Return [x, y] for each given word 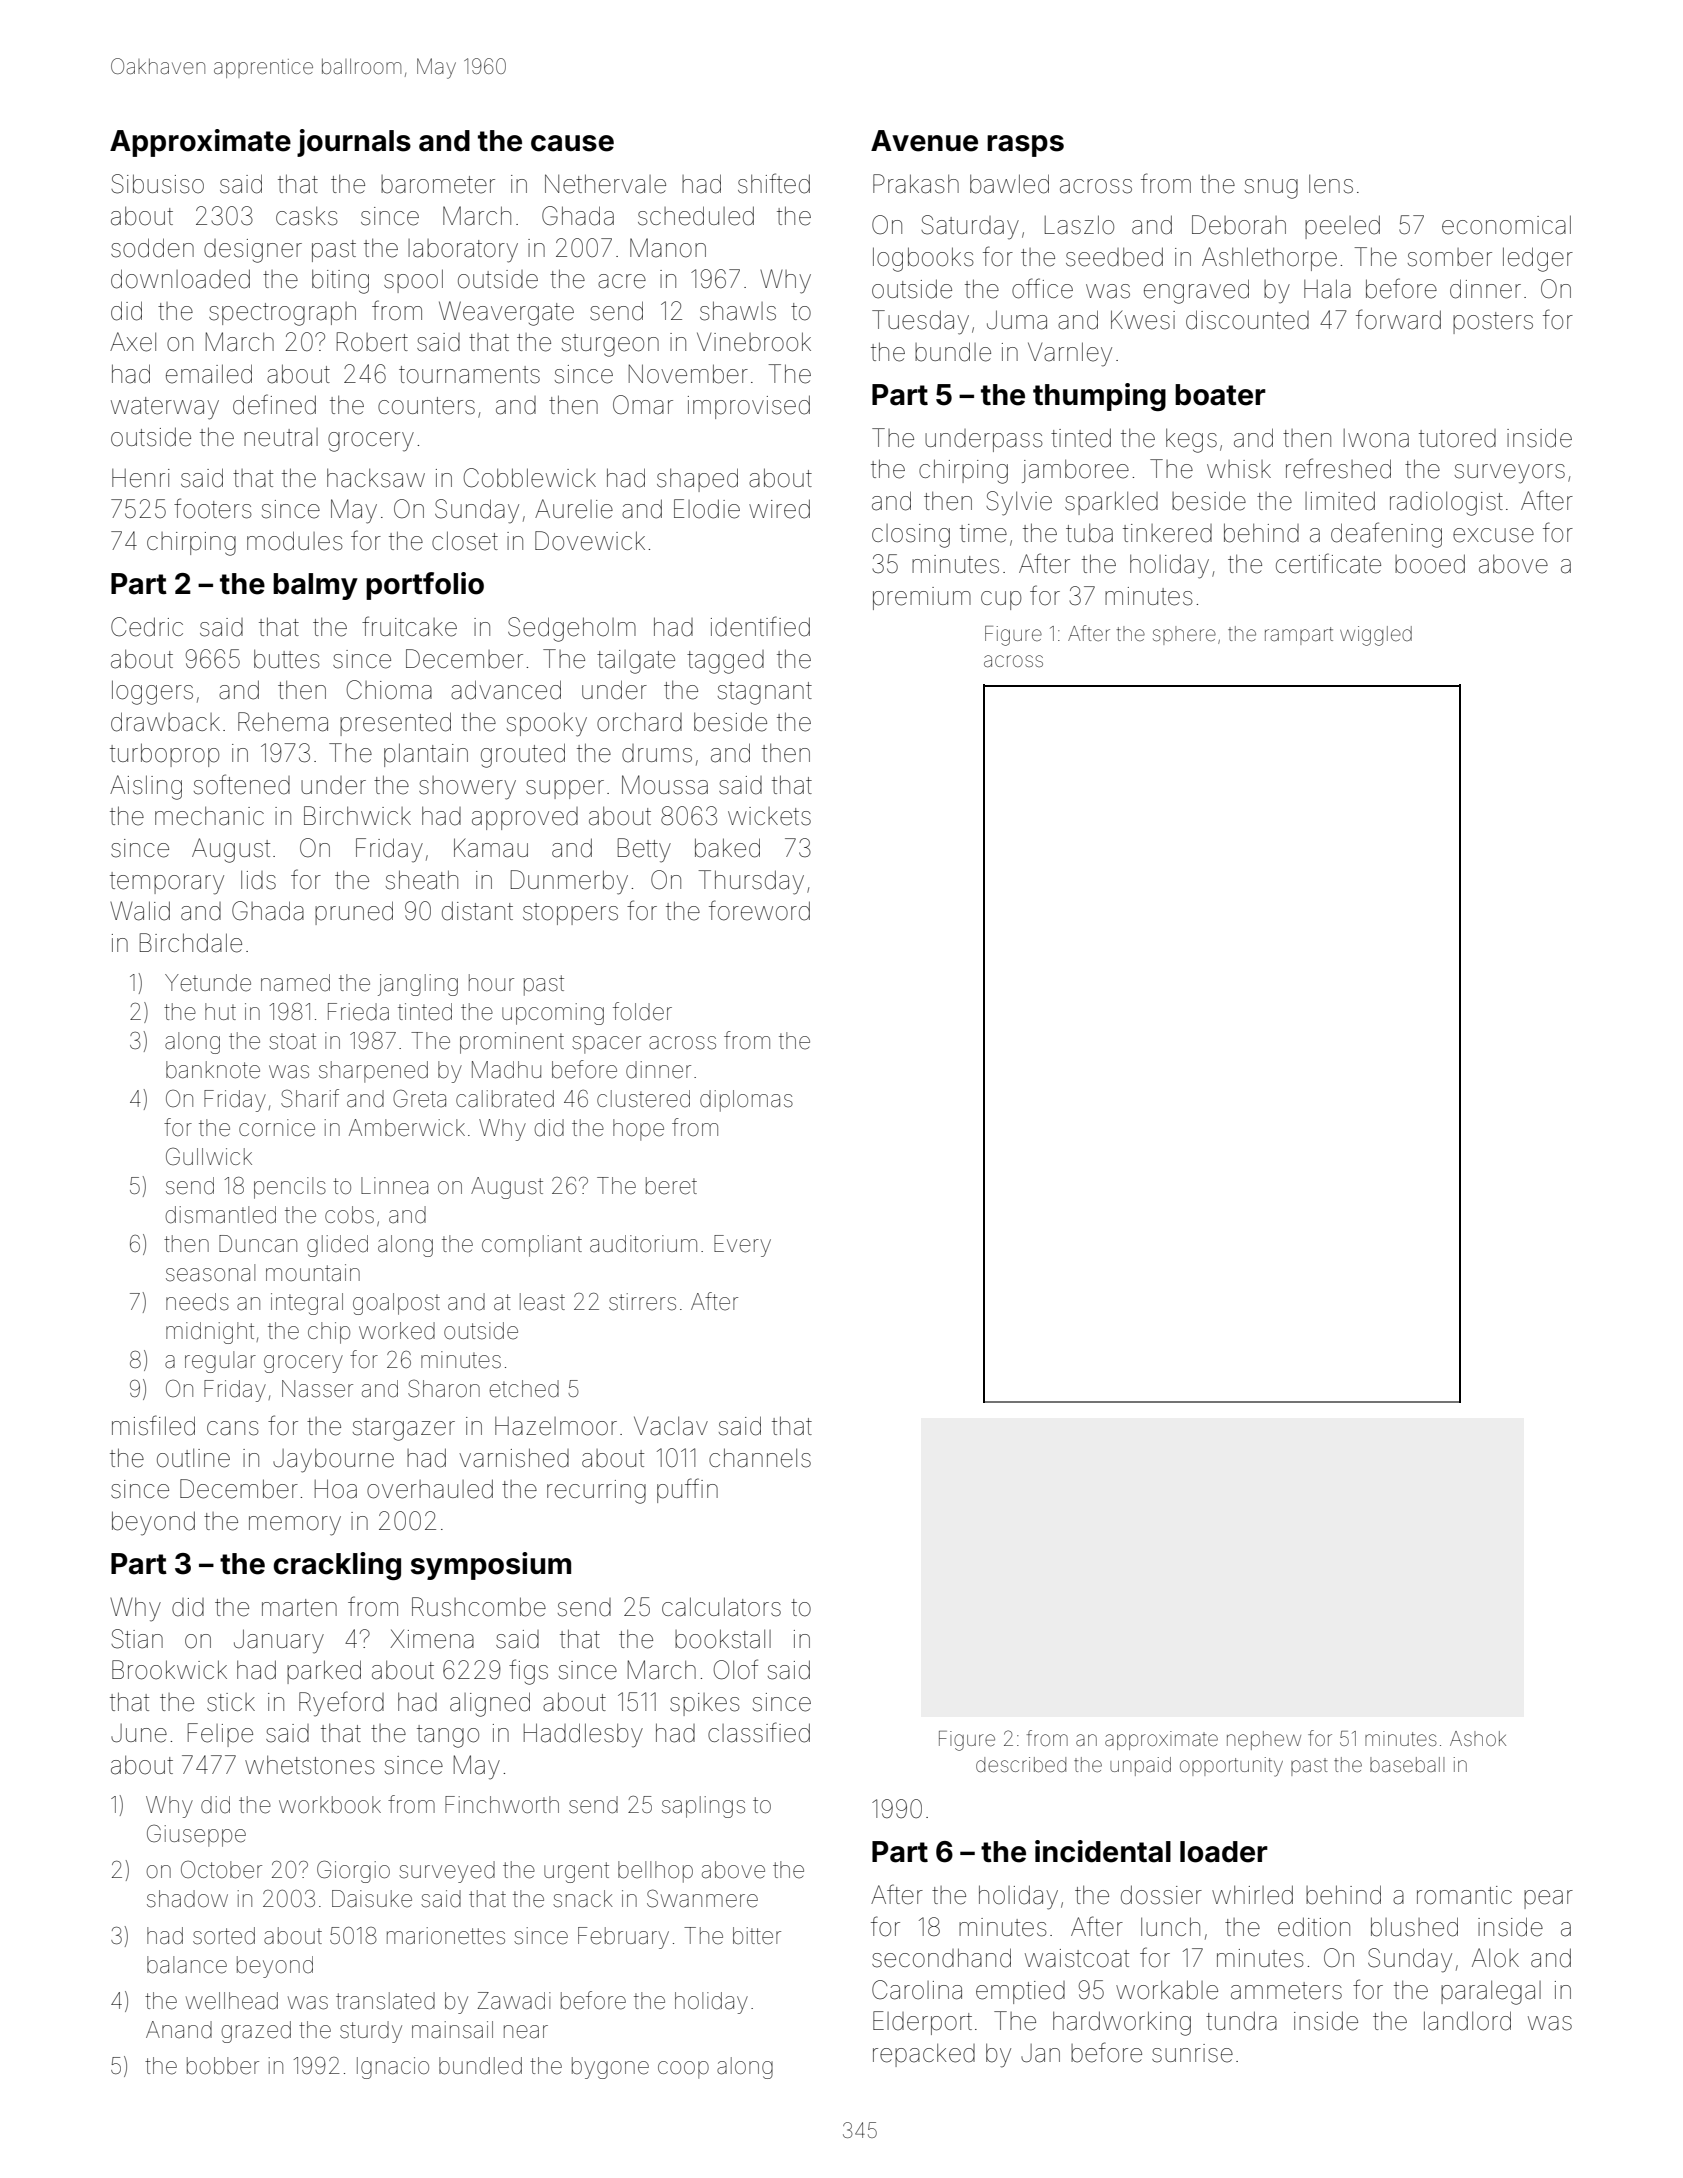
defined [274, 404]
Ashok [1478, 1738]
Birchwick [357, 815]
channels [760, 1458]
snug [1271, 189]
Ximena [432, 1639]
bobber [223, 2066]
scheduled [696, 216]
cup [1001, 600]
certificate [1328, 563]
